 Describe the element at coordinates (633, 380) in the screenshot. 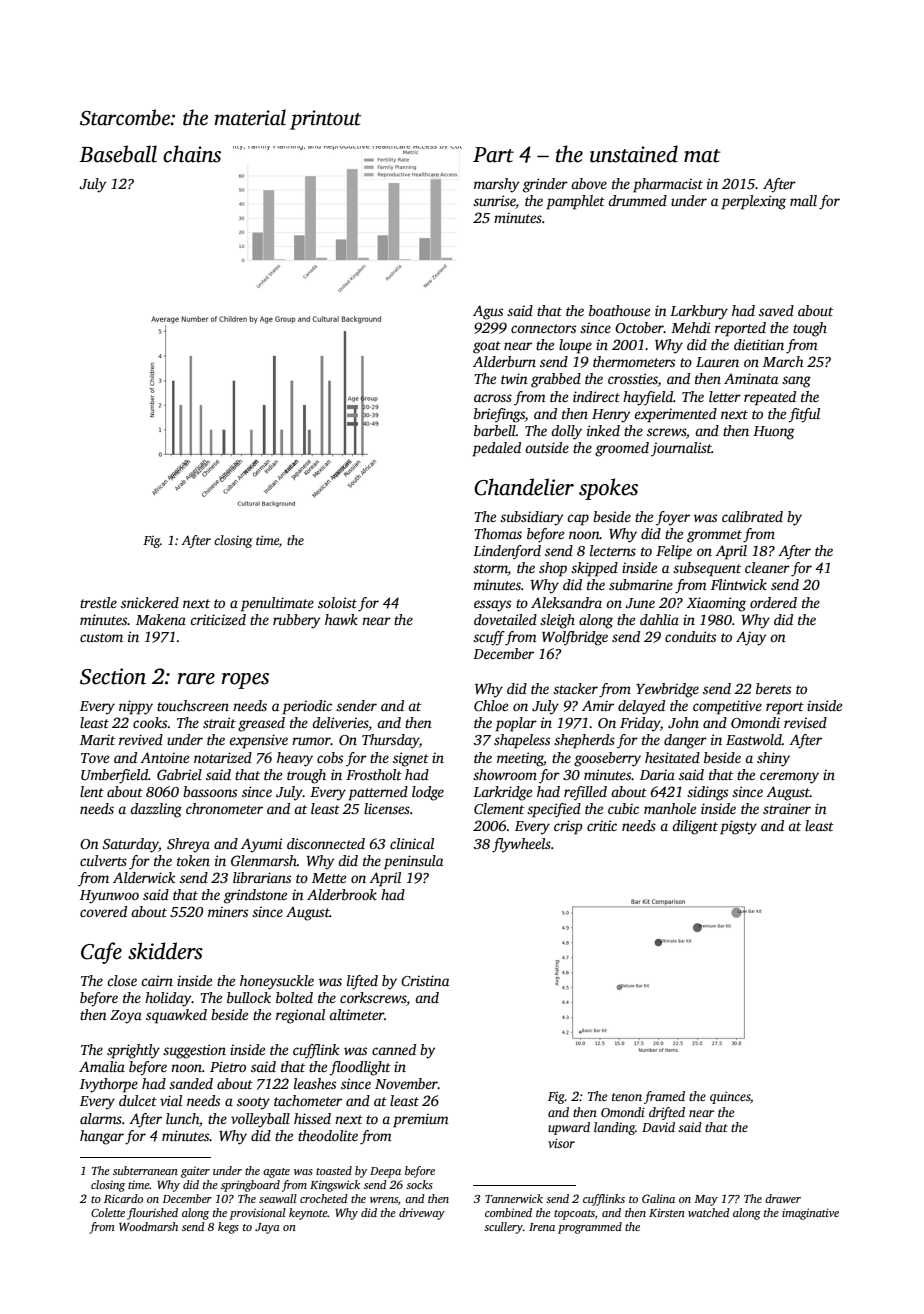

I see `crossties` at that location.
